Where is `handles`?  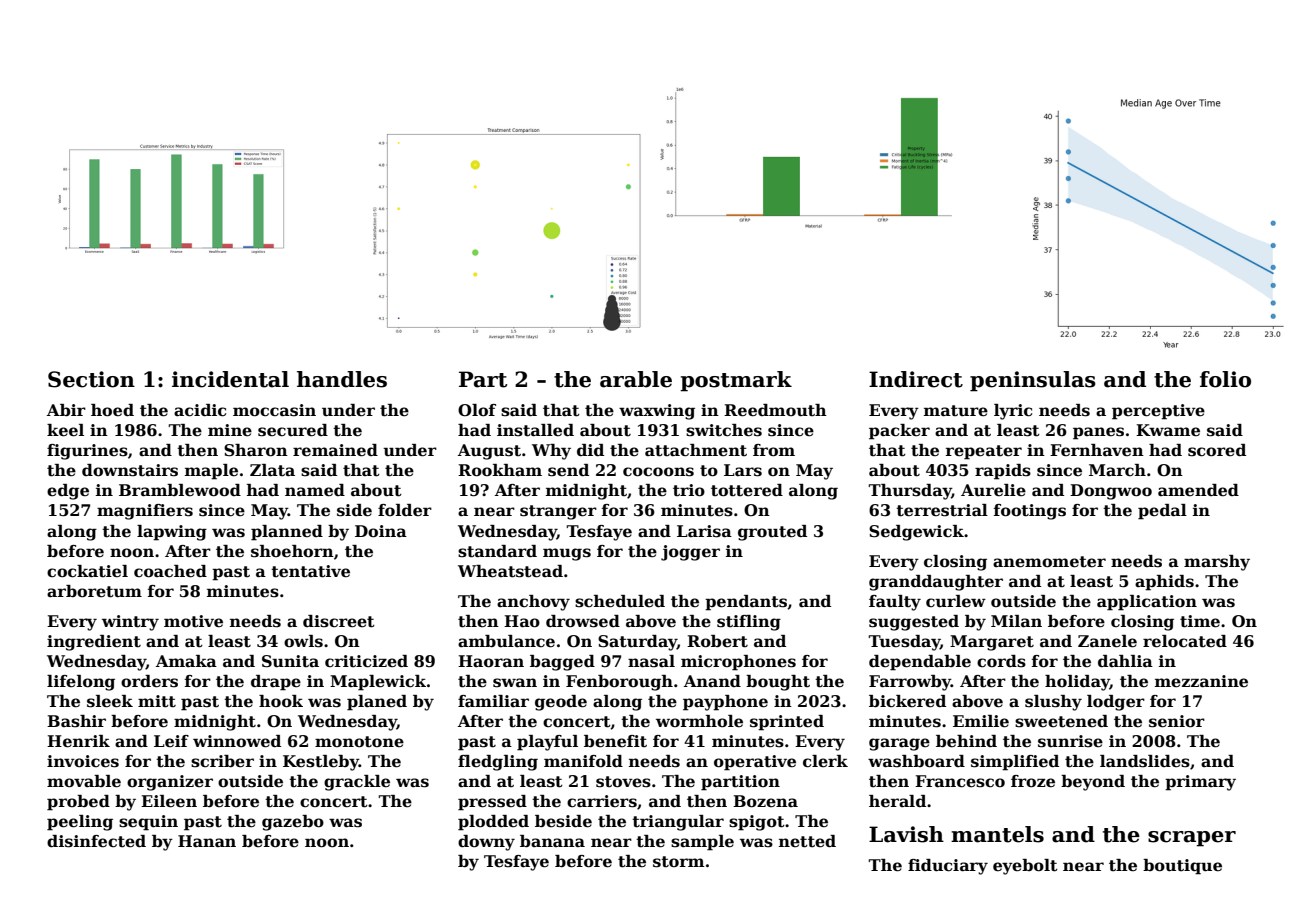
handles is located at coordinates (342, 379).
